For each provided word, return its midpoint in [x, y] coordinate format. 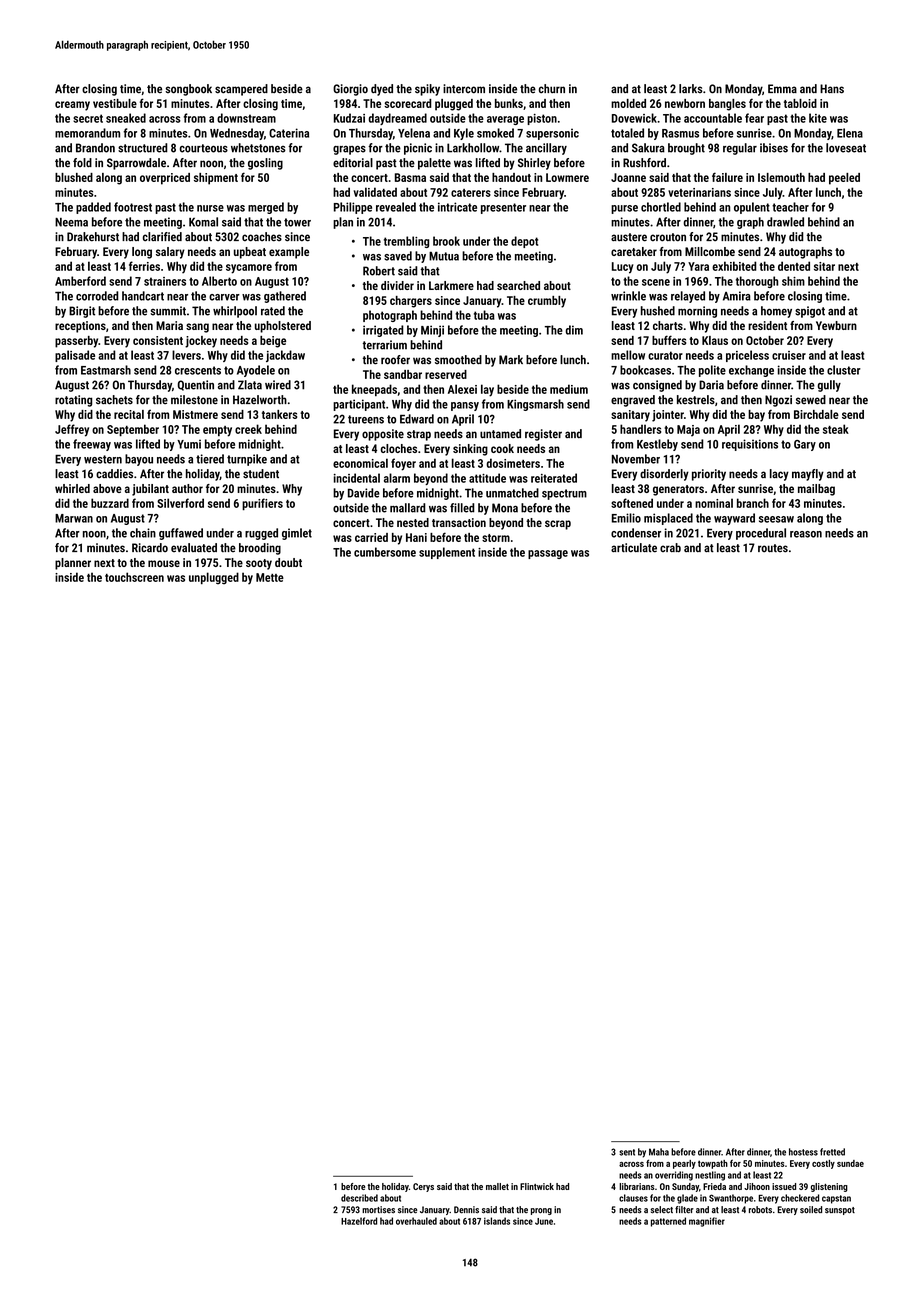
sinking [470, 450]
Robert [379, 271]
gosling [265, 164]
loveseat [846, 148]
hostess [803, 1152]
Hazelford [359, 1221]
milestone [194, 400]
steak [836, 429]
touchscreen [134, 577]
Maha [659, 1152]
